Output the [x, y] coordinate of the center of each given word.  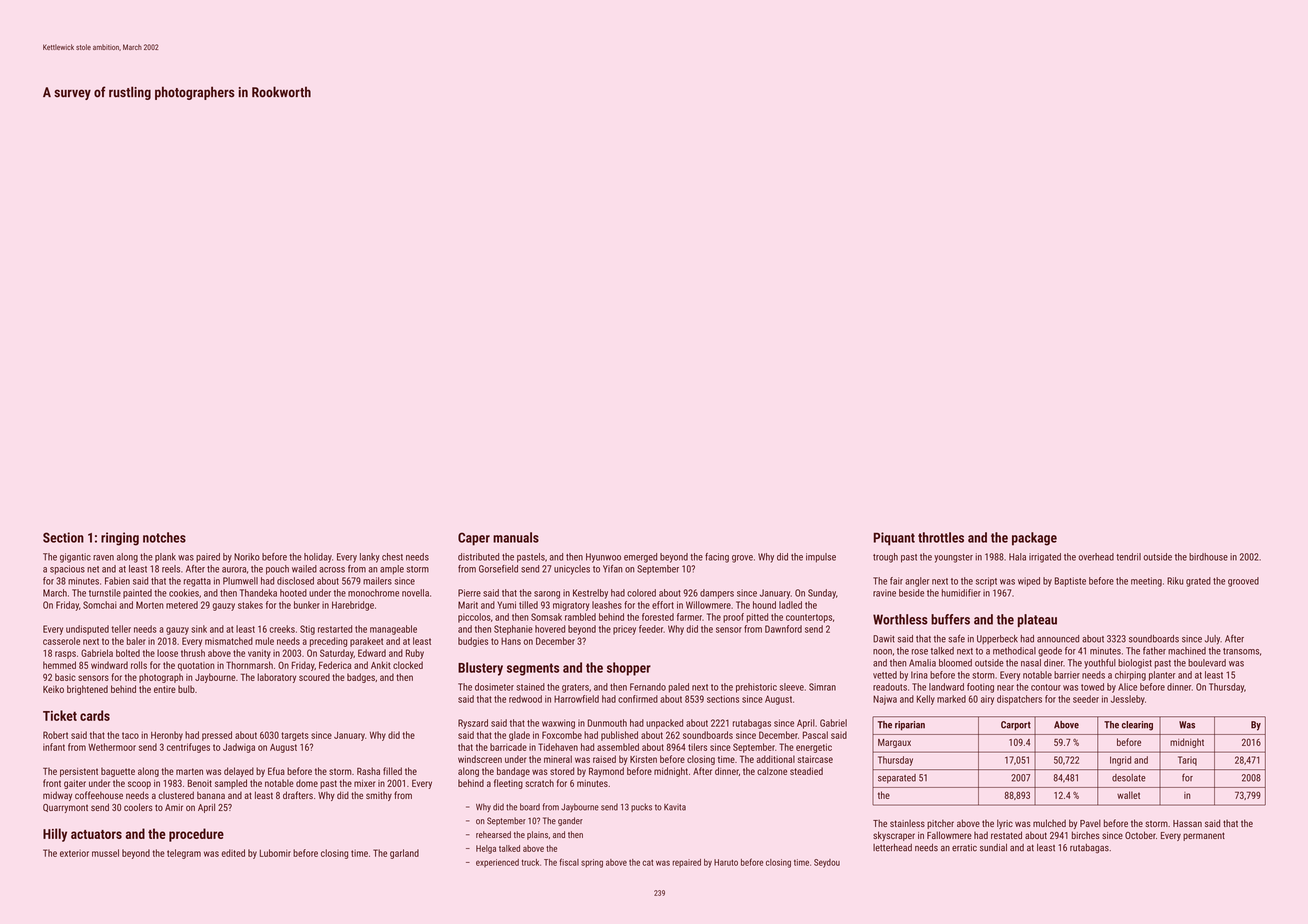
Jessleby [1128, 700]
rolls [139, 665]
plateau [1037, 620]
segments [533, 669]
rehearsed [493, 834]
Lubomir [275, 853]
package [1034, 539]
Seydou [827, 863]
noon [882, 652]
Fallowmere [949, 835]
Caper [474, 539]
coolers [138, 807]
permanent [1204, 836]
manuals [516, 537]
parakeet [366, 642]
